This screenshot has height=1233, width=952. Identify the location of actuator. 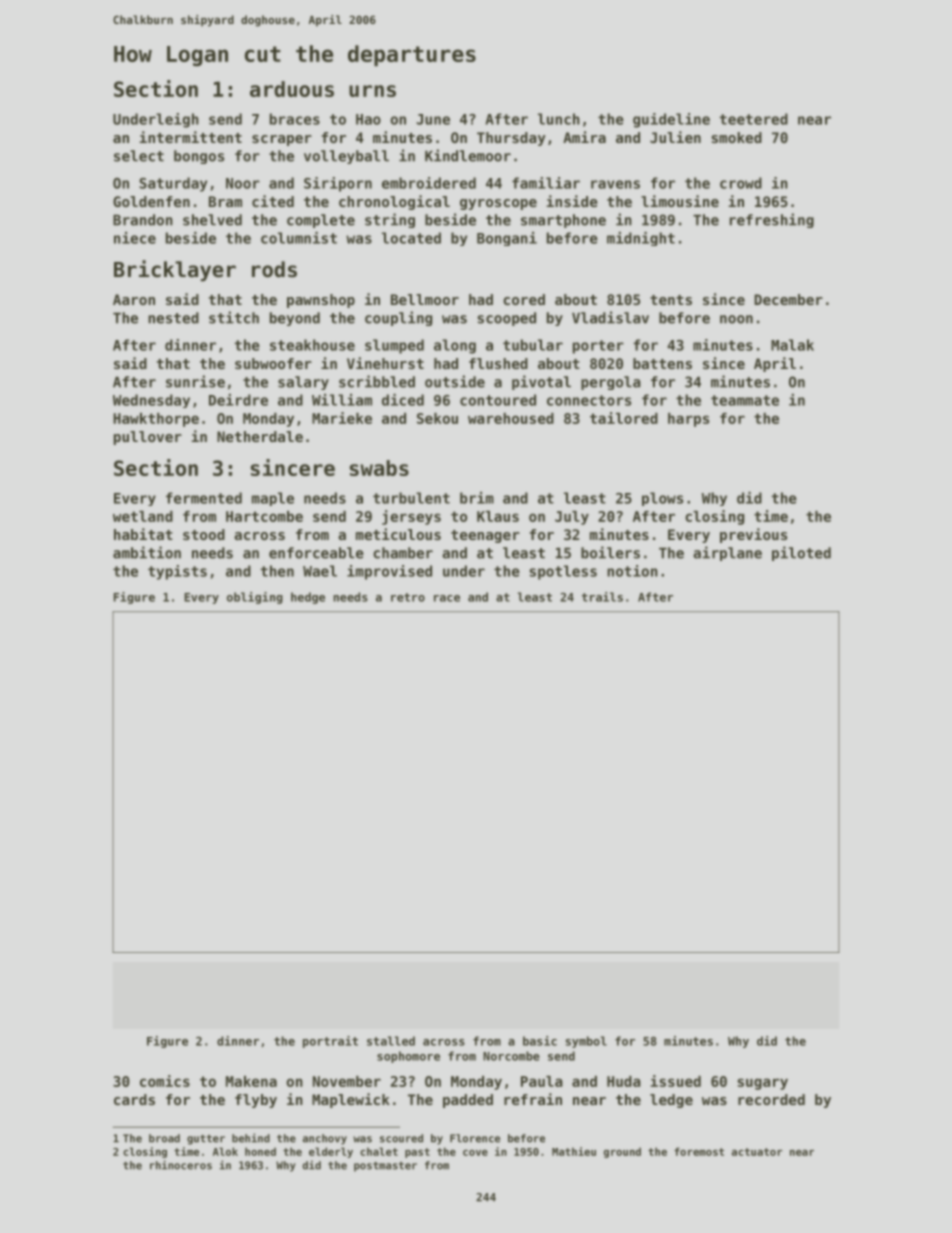
(757, 1152).
